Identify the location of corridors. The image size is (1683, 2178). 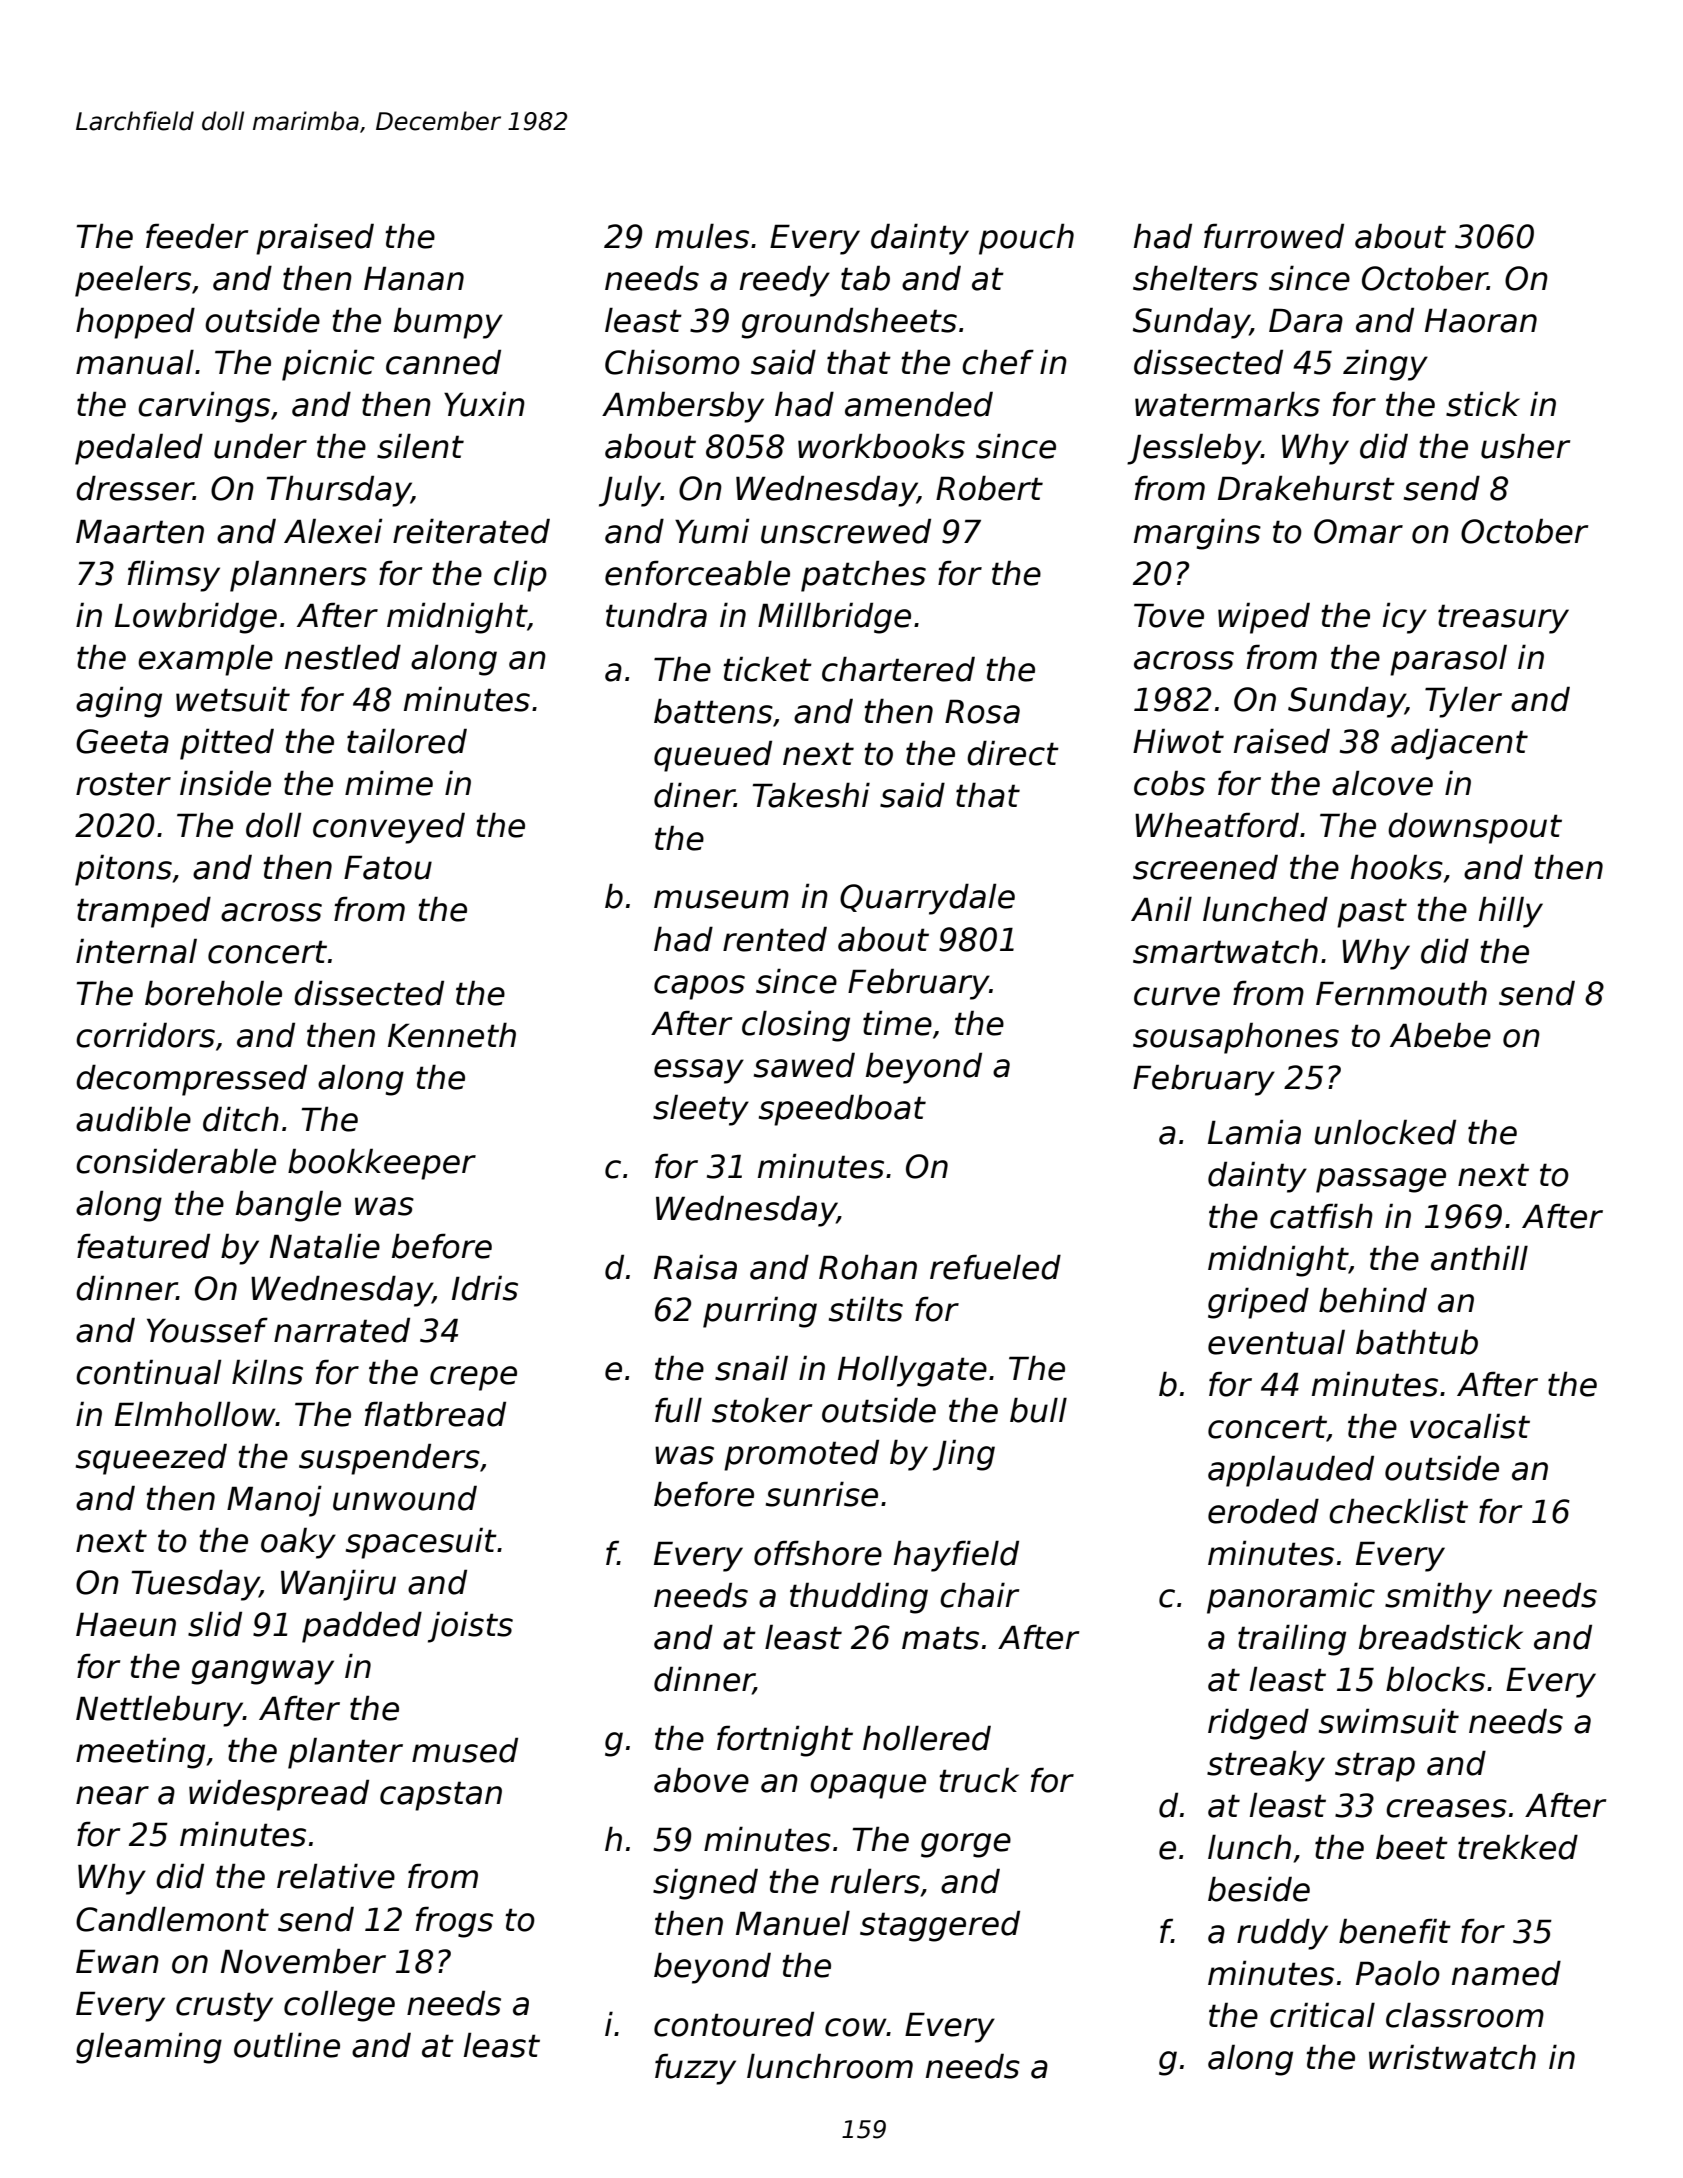
(145, 1035).
